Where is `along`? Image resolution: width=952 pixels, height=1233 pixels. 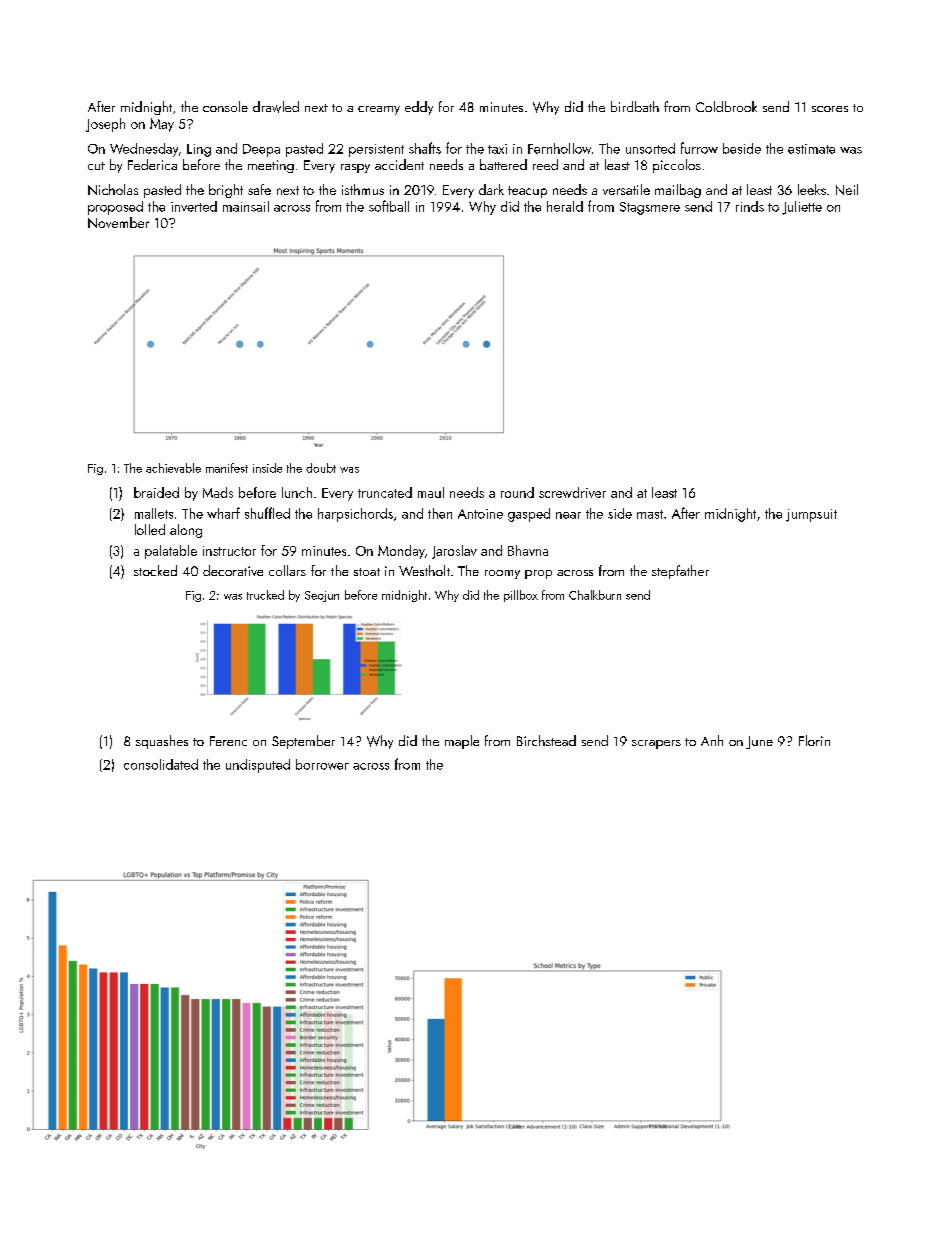
along is located at coordinates (186, 531).
